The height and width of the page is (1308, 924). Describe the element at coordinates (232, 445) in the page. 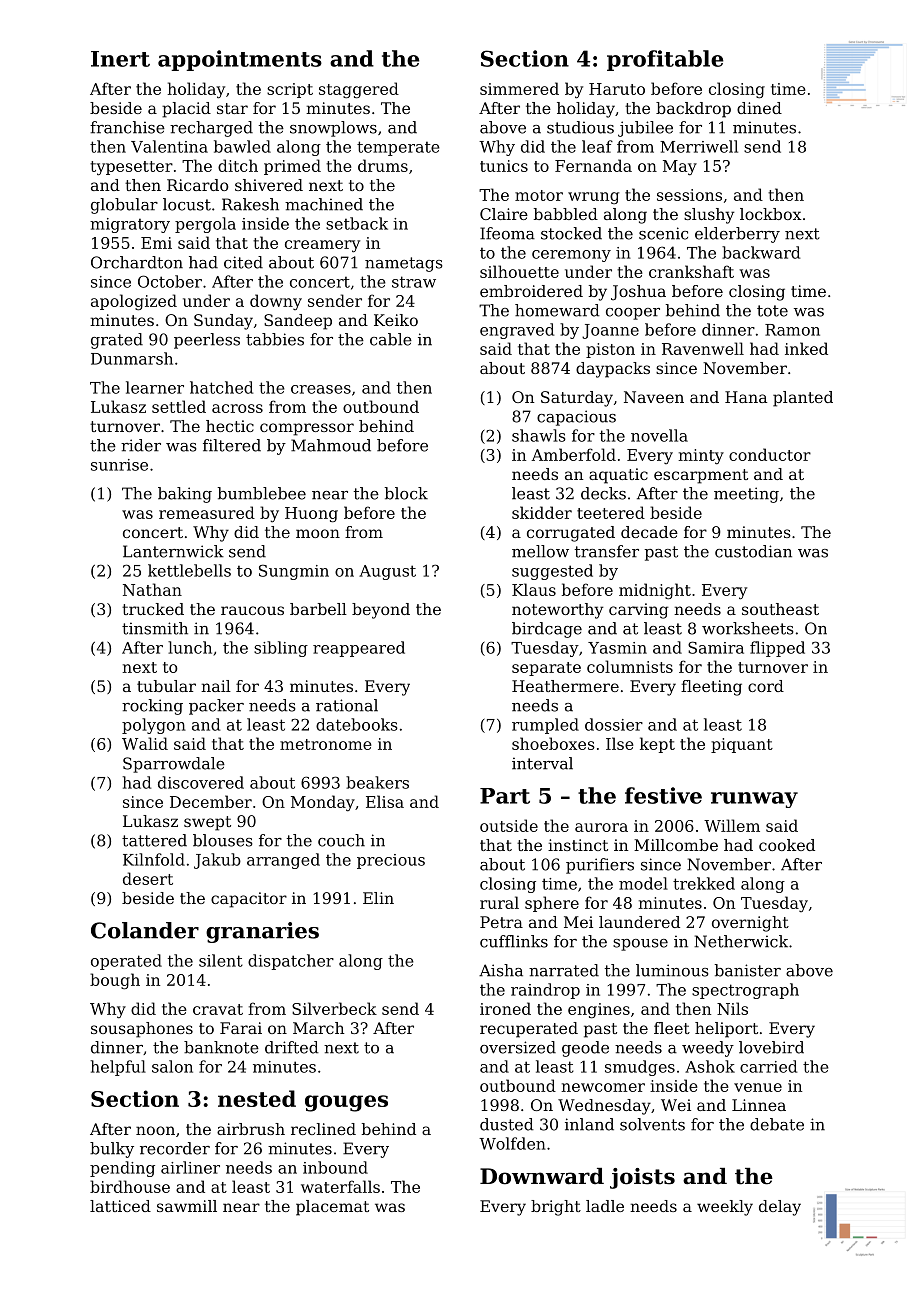

I see `filtered` at that location.
